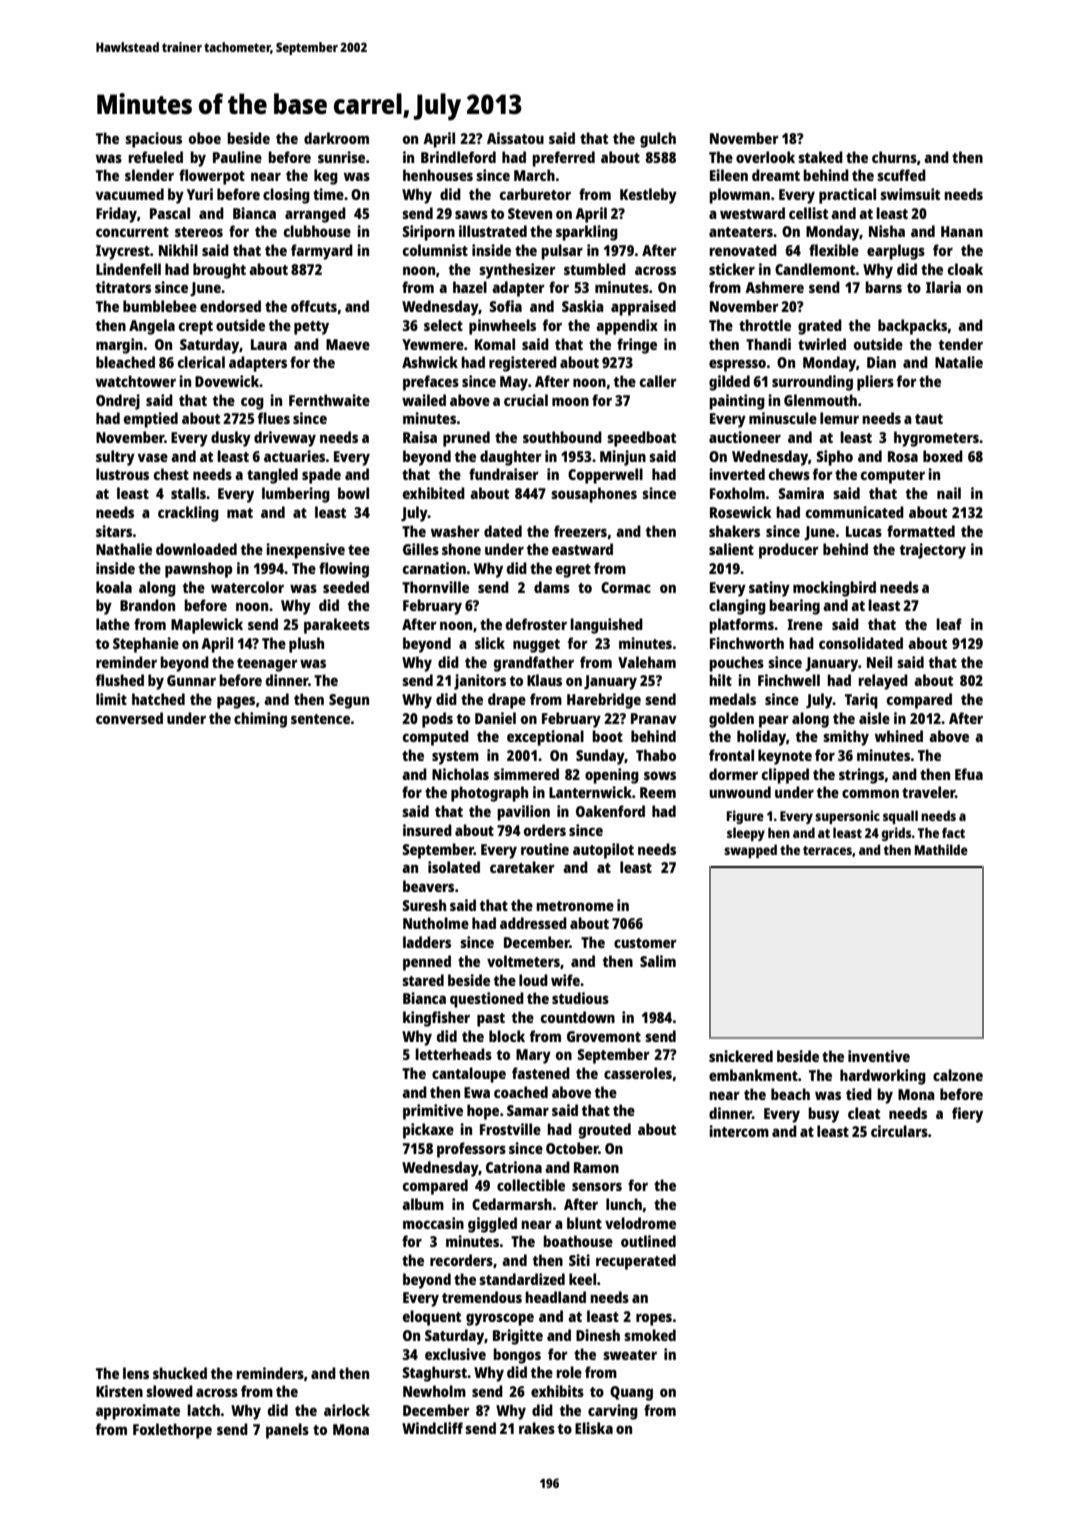 Image resolution: width=1079 pixels, height=1527 pixels. Describe the element at coordinates (118, 402) in the document. I see `Ondrej` at that location.
